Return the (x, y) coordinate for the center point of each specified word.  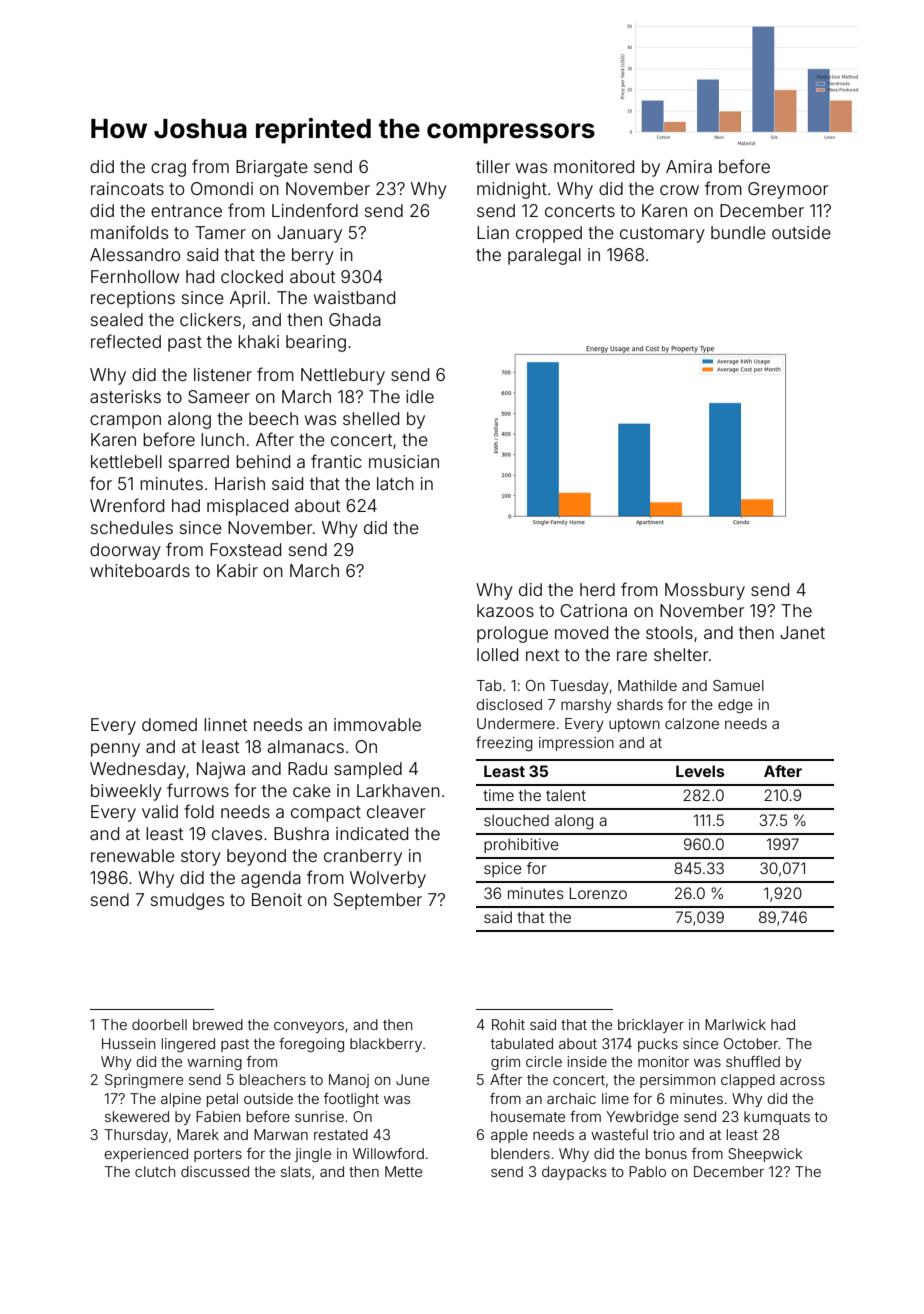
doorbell (159, 1024)
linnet (225, 724)
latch (395, 483)
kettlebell (126, 461)
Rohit (508, 1024)
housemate (528, 1116)
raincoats (127, 188)
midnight (512, 190)
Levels (700, 771)
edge (735, 706)
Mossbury (705, 591)
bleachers (273, 1079)
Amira (689, 166)
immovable (377, 724)
